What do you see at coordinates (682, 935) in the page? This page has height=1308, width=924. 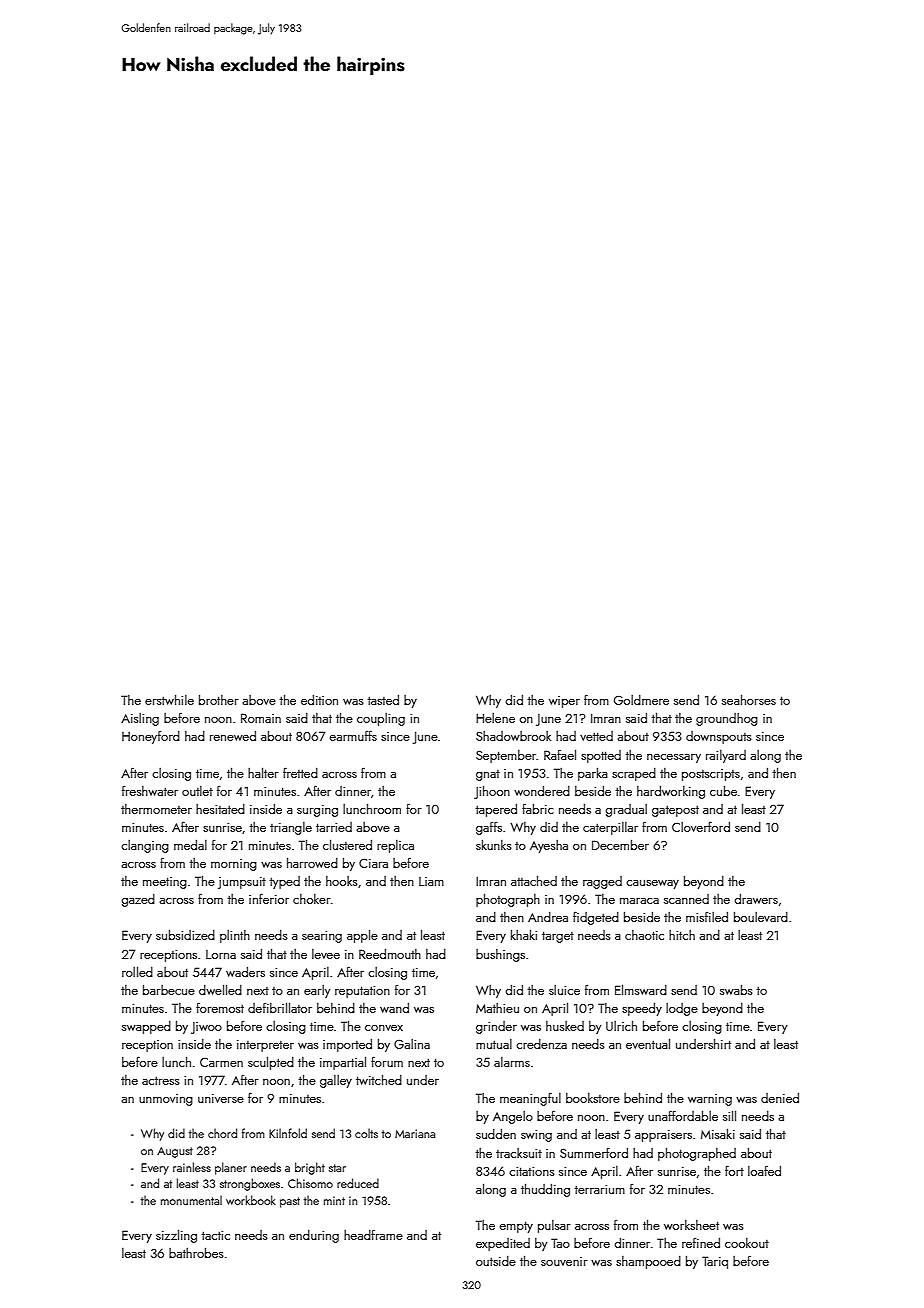 I see `hitch` at bounding box center [682, 935].
